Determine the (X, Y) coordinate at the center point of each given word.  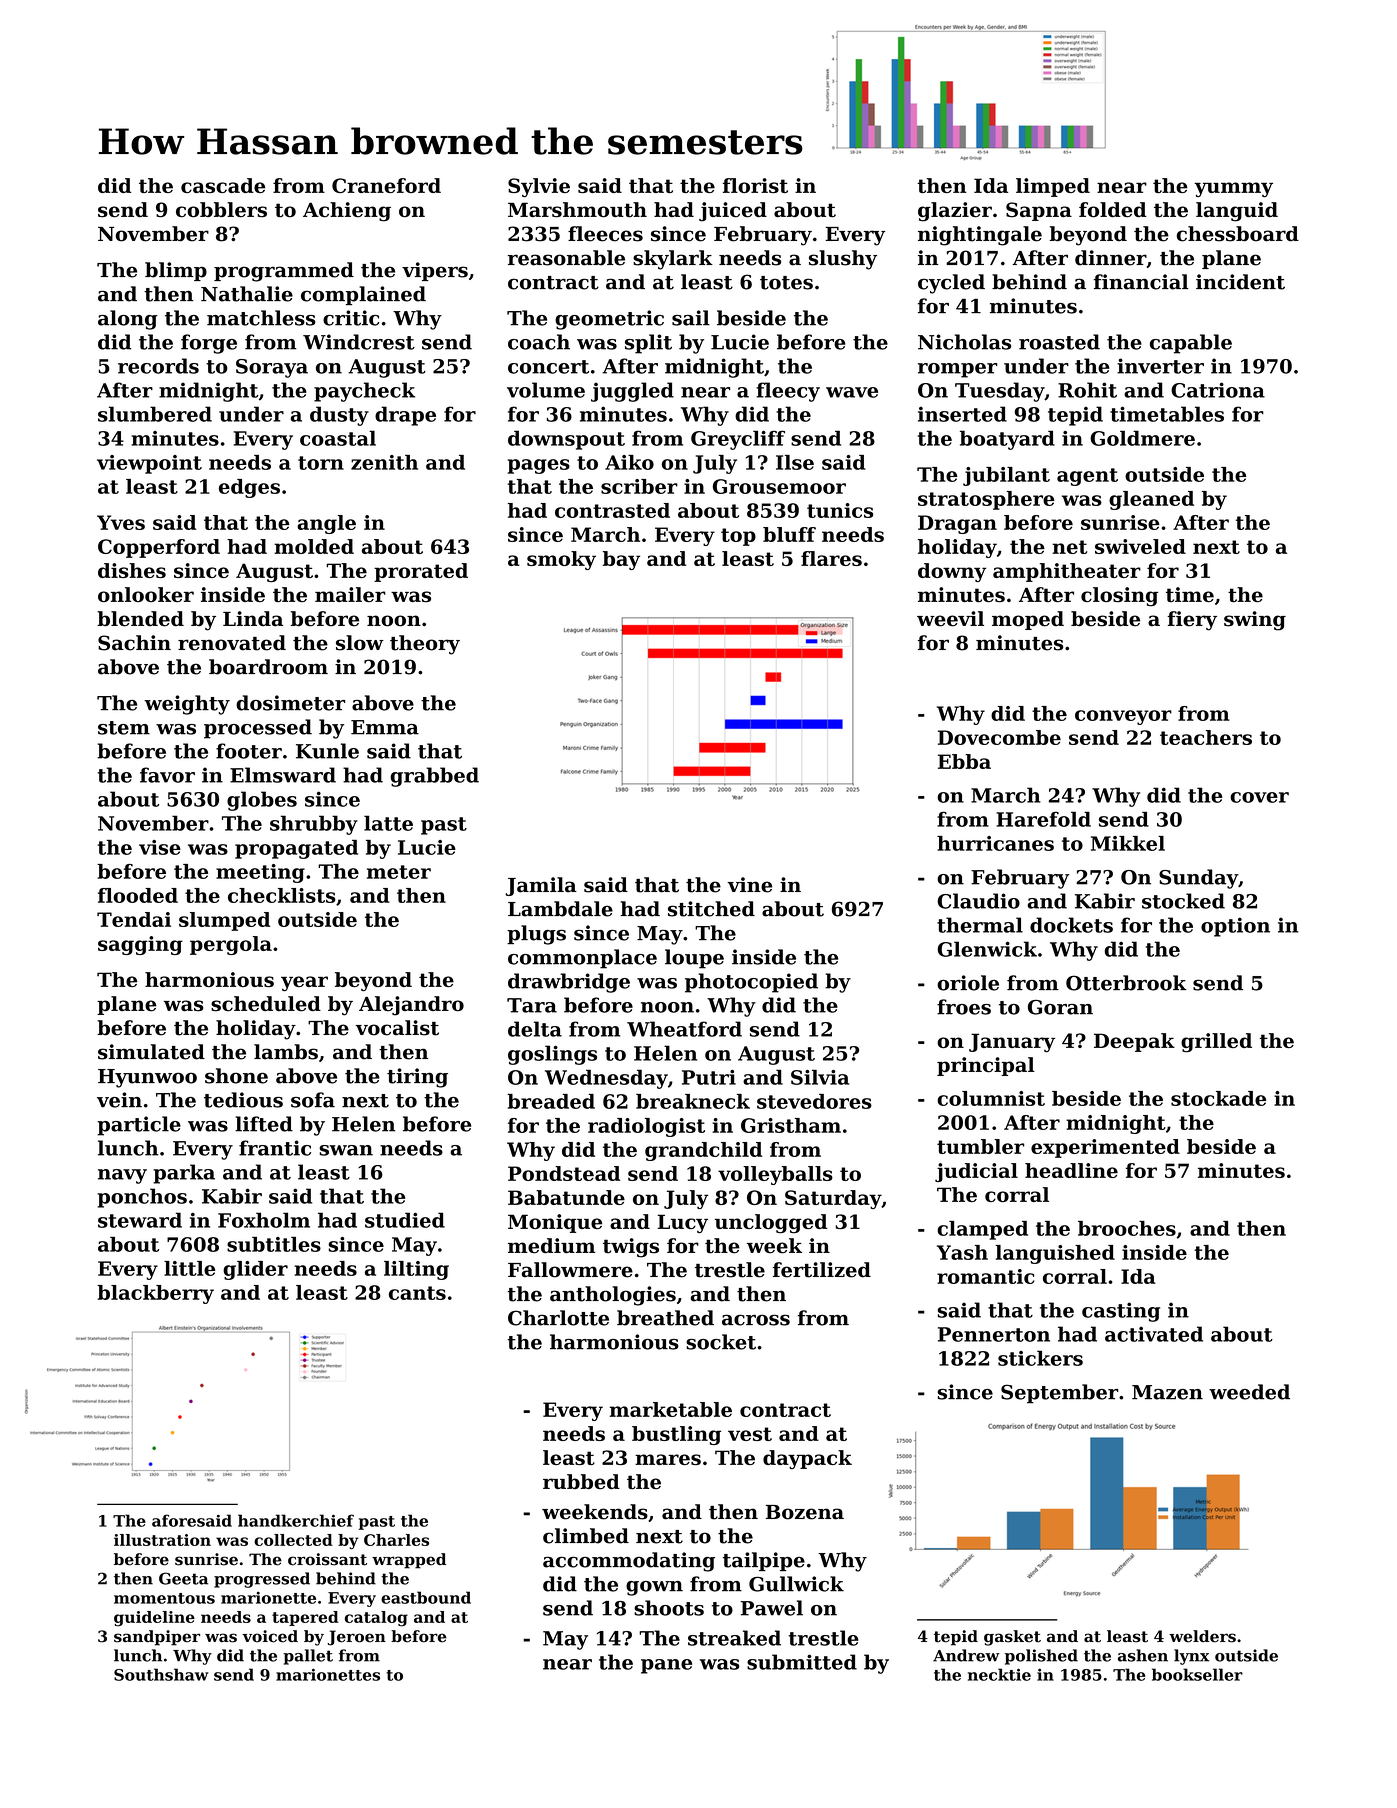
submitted (802, 1662)
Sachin (134, 643)
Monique (555, 1223)
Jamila (541, 886)
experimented (1105, 1148)
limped (1053, 187)
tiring (417, 1078)
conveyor (1123, 717)
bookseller (1197, 1674)
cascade (223, 185)
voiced (270, 1636)
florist (755, 185)
